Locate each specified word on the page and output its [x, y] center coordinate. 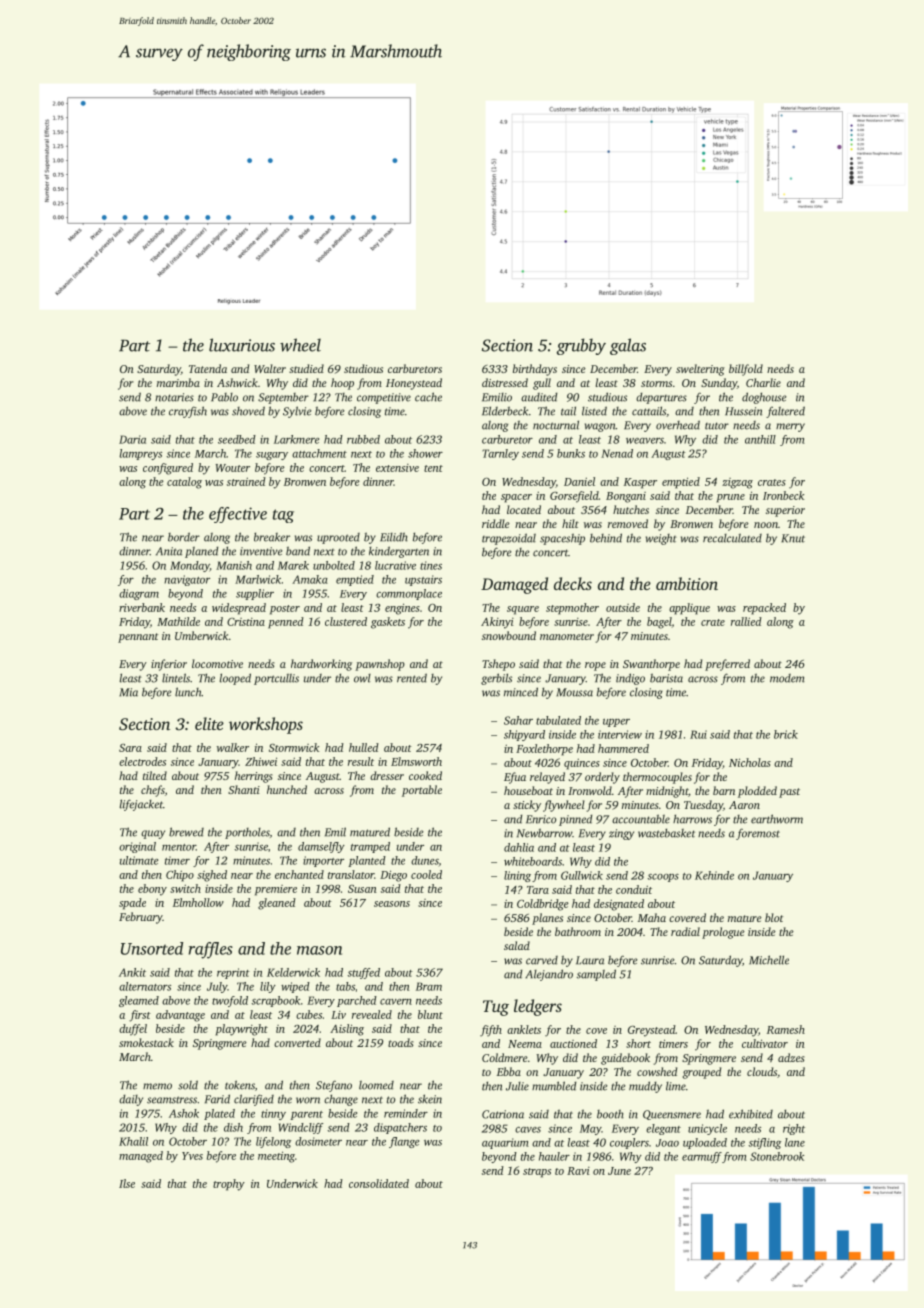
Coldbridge [543, 905]
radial [685, 931]
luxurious [242, 345]
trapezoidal [509, 539]
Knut [793, 538]
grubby [581, 346]
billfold [746, 370]
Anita [169, 551]
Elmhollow [198, 902]
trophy [229, 1185]
